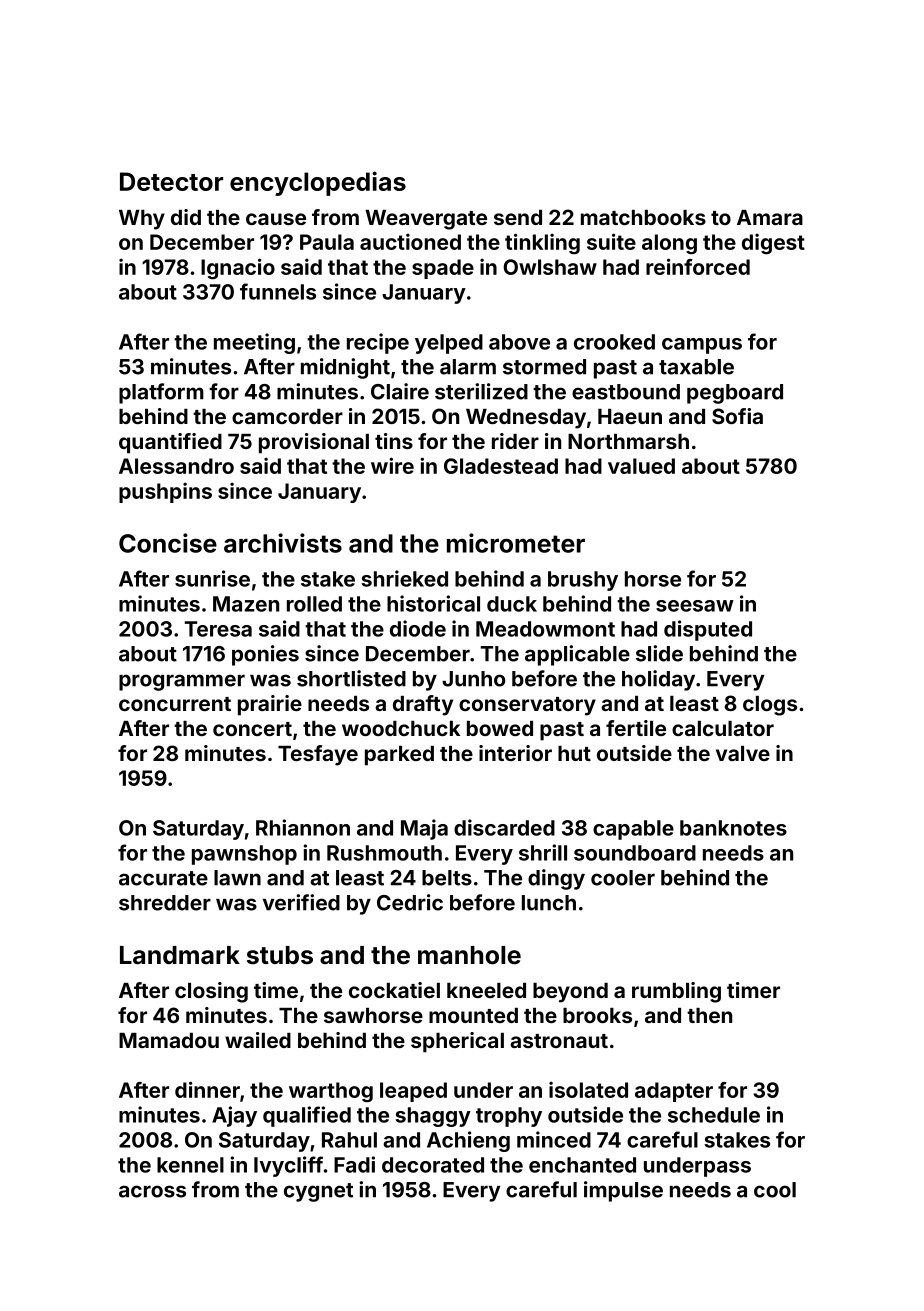  I want to click on decorated, so click(433, 1165).
